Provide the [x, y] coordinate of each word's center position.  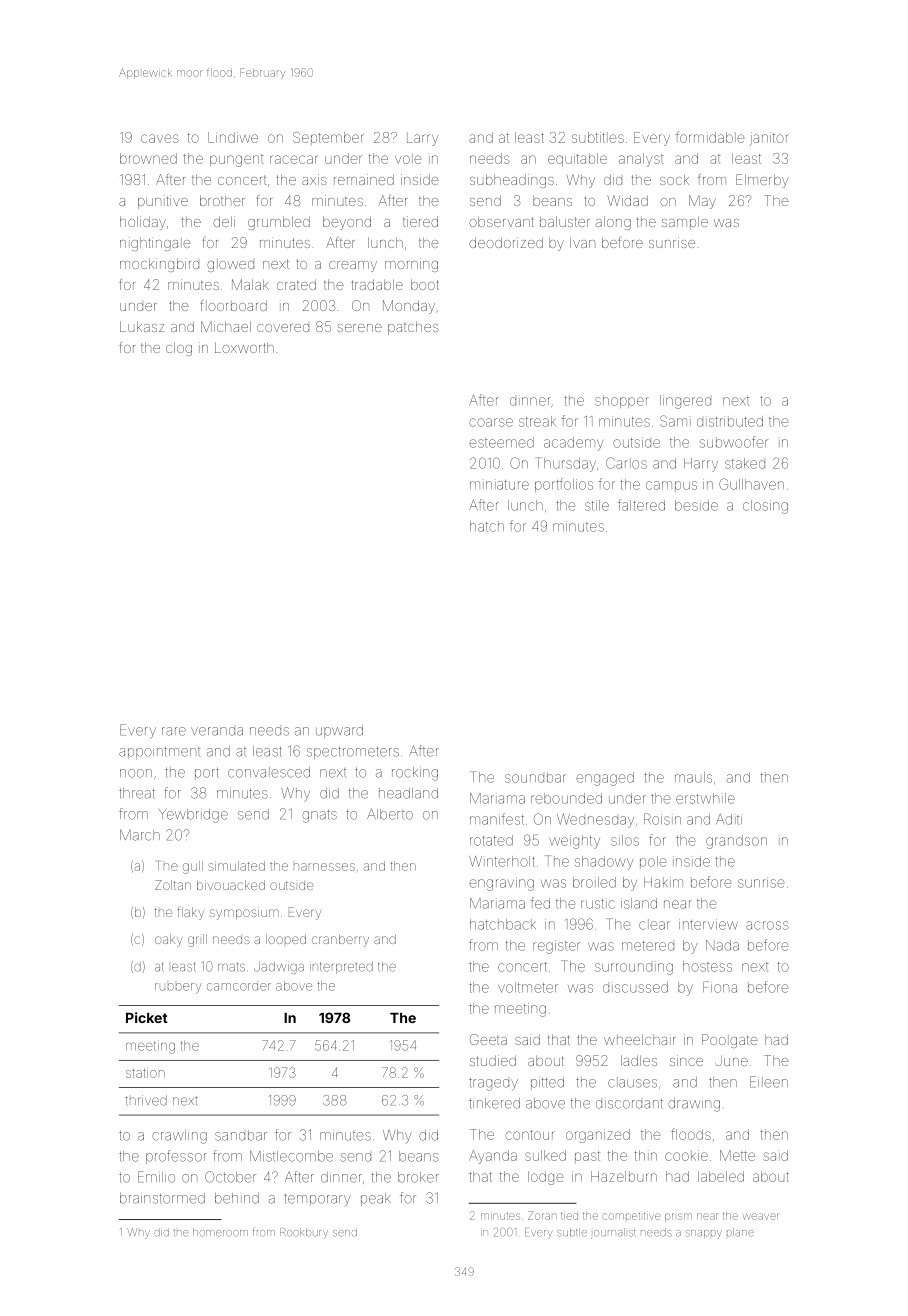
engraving [501, 884]
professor [176, 1157]
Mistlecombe [291, 1156]
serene [359, 328]
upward [339, 731]
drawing [694, 1105]
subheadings [512, 181]
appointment [160, 752]
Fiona [720, 987]
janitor [769, 139]
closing [765, 507]
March [140, 835]
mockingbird [159, 265]
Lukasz [142, 326]
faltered [641, 505]
